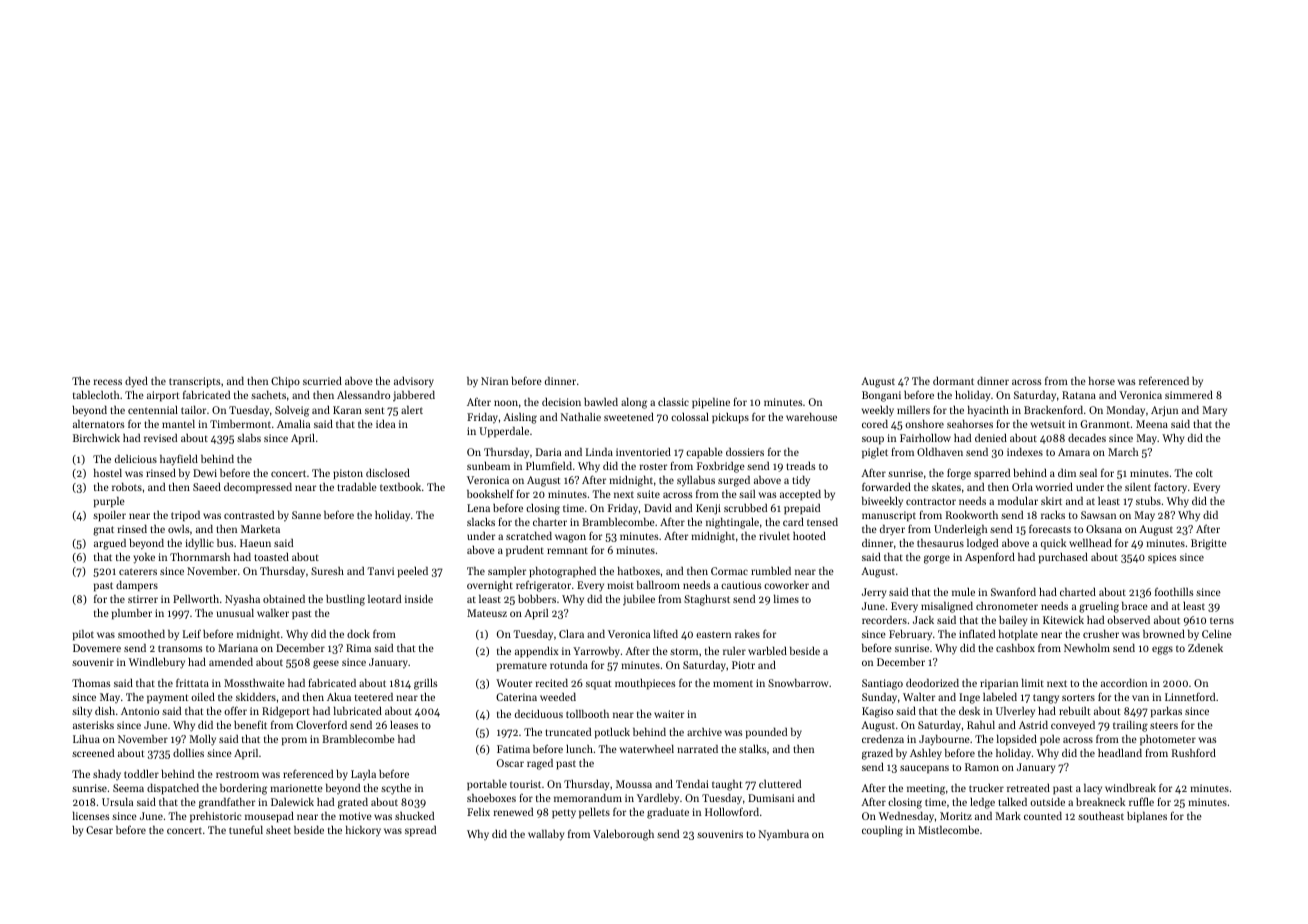  I want to click on retreated, so click(1028, 788).
